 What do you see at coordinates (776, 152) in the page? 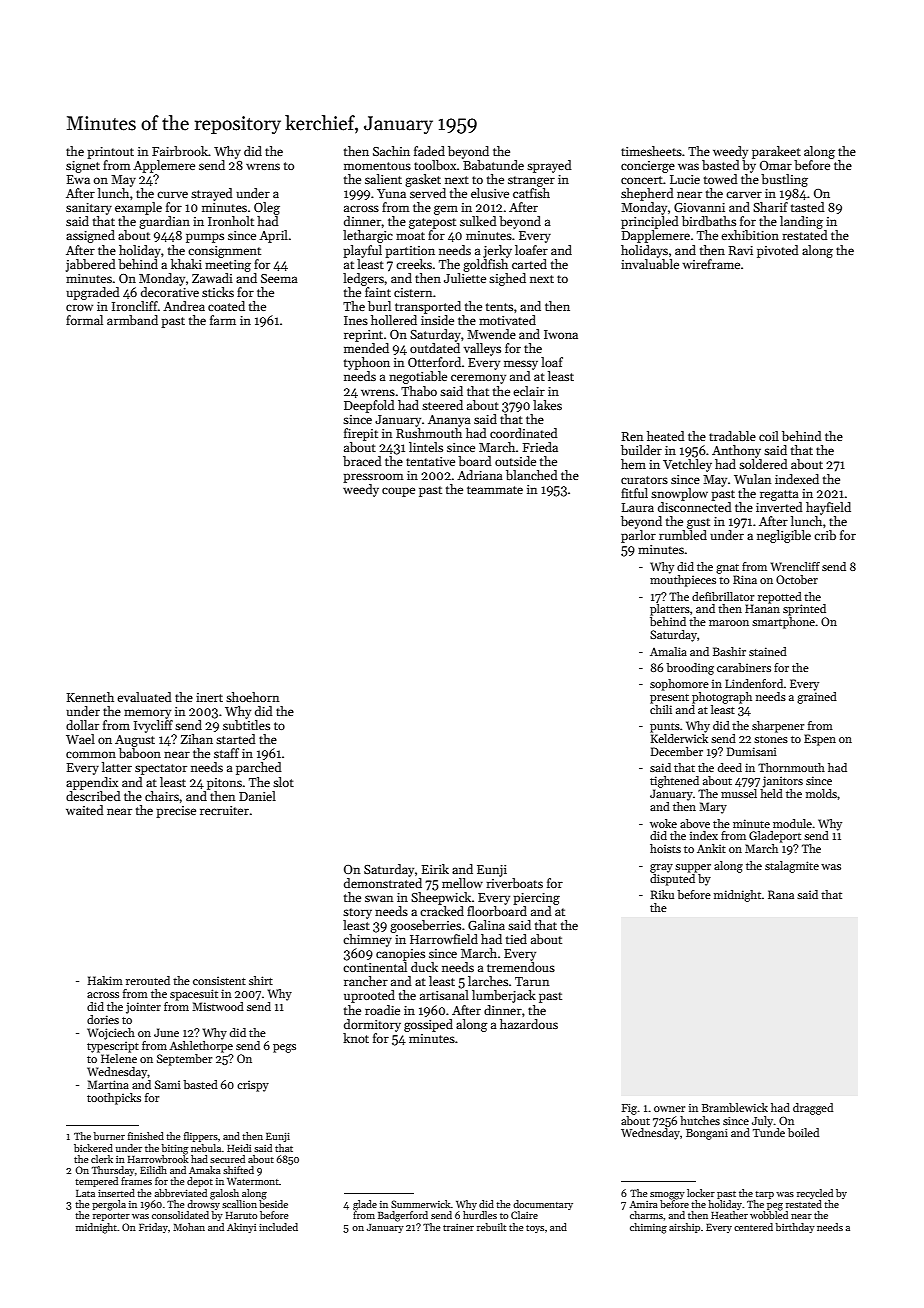
I see `parakeet` at bounding box center [776, 152].
